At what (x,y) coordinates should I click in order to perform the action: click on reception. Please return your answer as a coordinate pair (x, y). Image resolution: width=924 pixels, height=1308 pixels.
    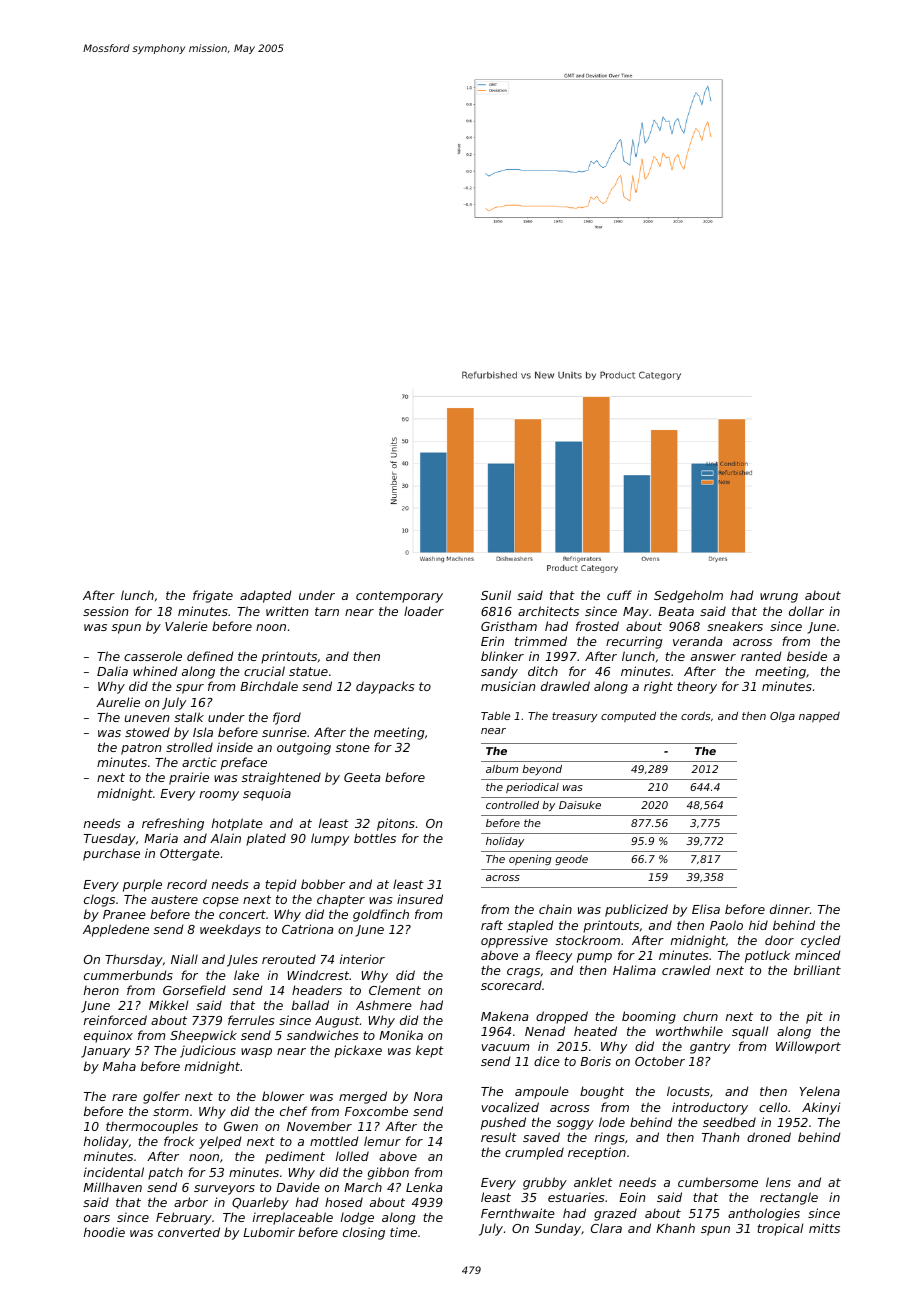
    Looking at the image, I should click on (597, 1153).
